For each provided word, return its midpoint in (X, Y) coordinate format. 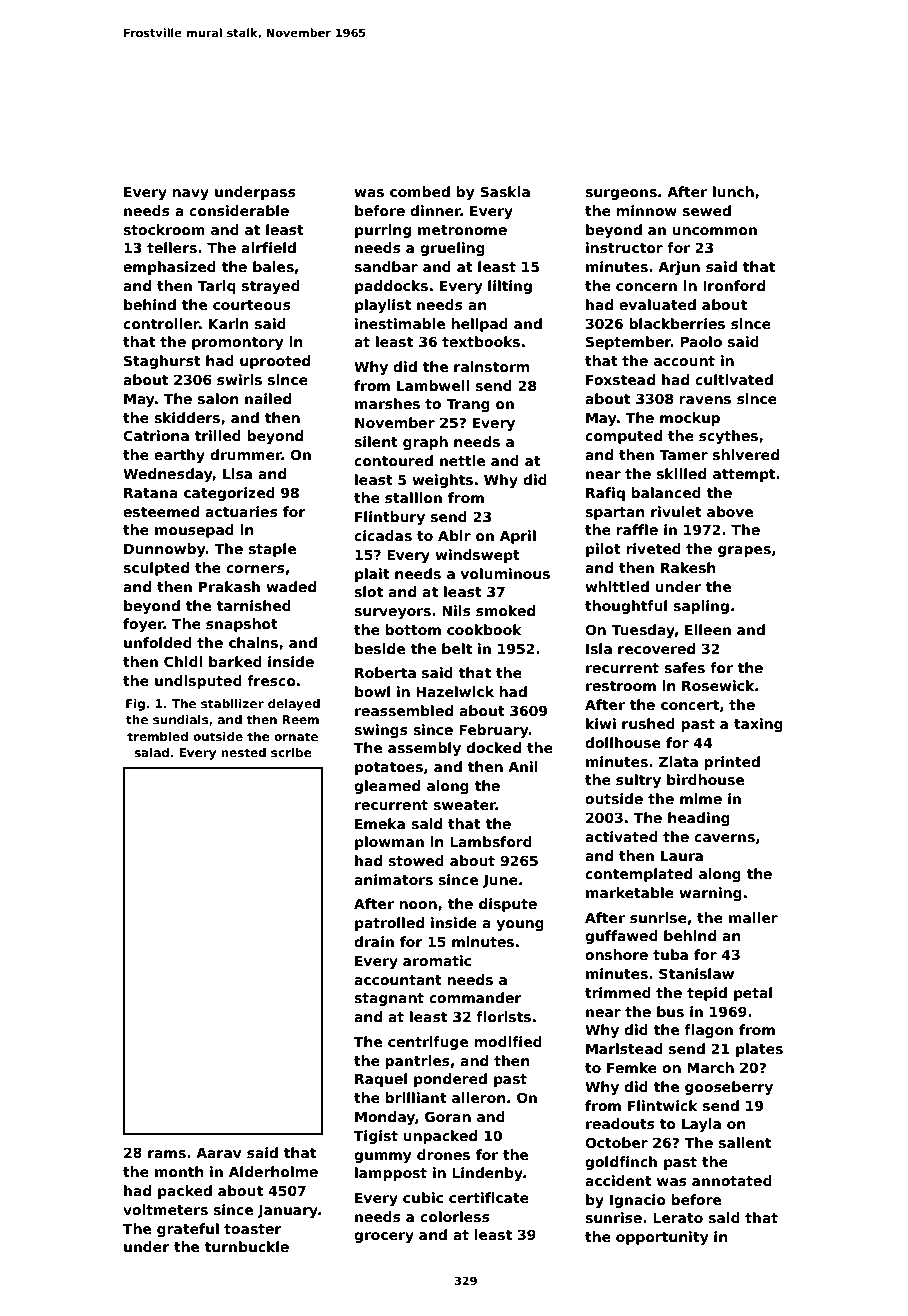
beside (380, 648)
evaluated (657, 304)
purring (383, 231)
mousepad (194, 531)
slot (368, 591)
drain (374, 941)
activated (621, 836)
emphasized (169, 268)
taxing (758, 725)
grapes (744, 551)
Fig (135, 705)
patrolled (389, 924)
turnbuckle (247, 1246)
